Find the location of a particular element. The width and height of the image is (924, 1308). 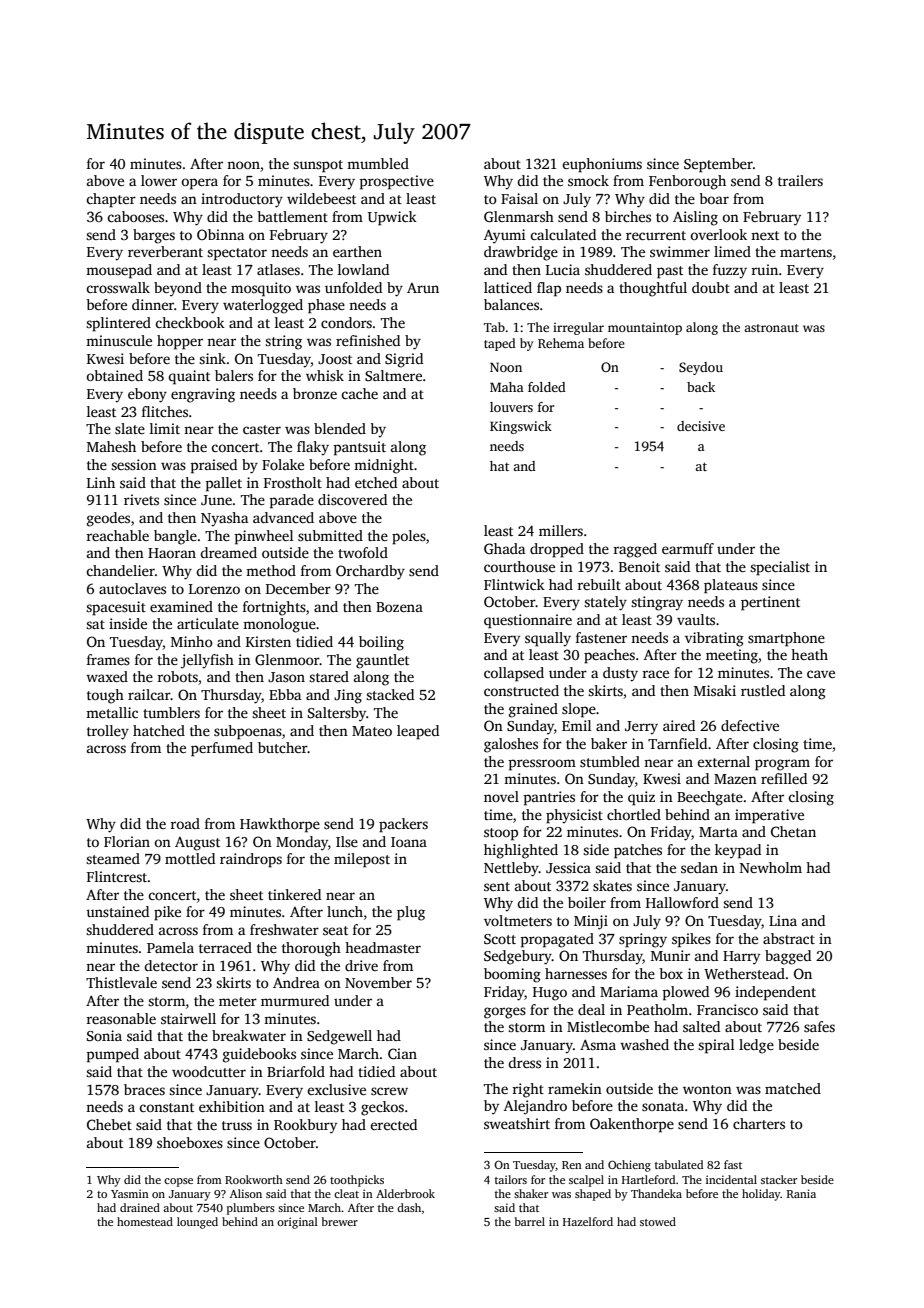

Upwick is located at coordinates (392, 218).
